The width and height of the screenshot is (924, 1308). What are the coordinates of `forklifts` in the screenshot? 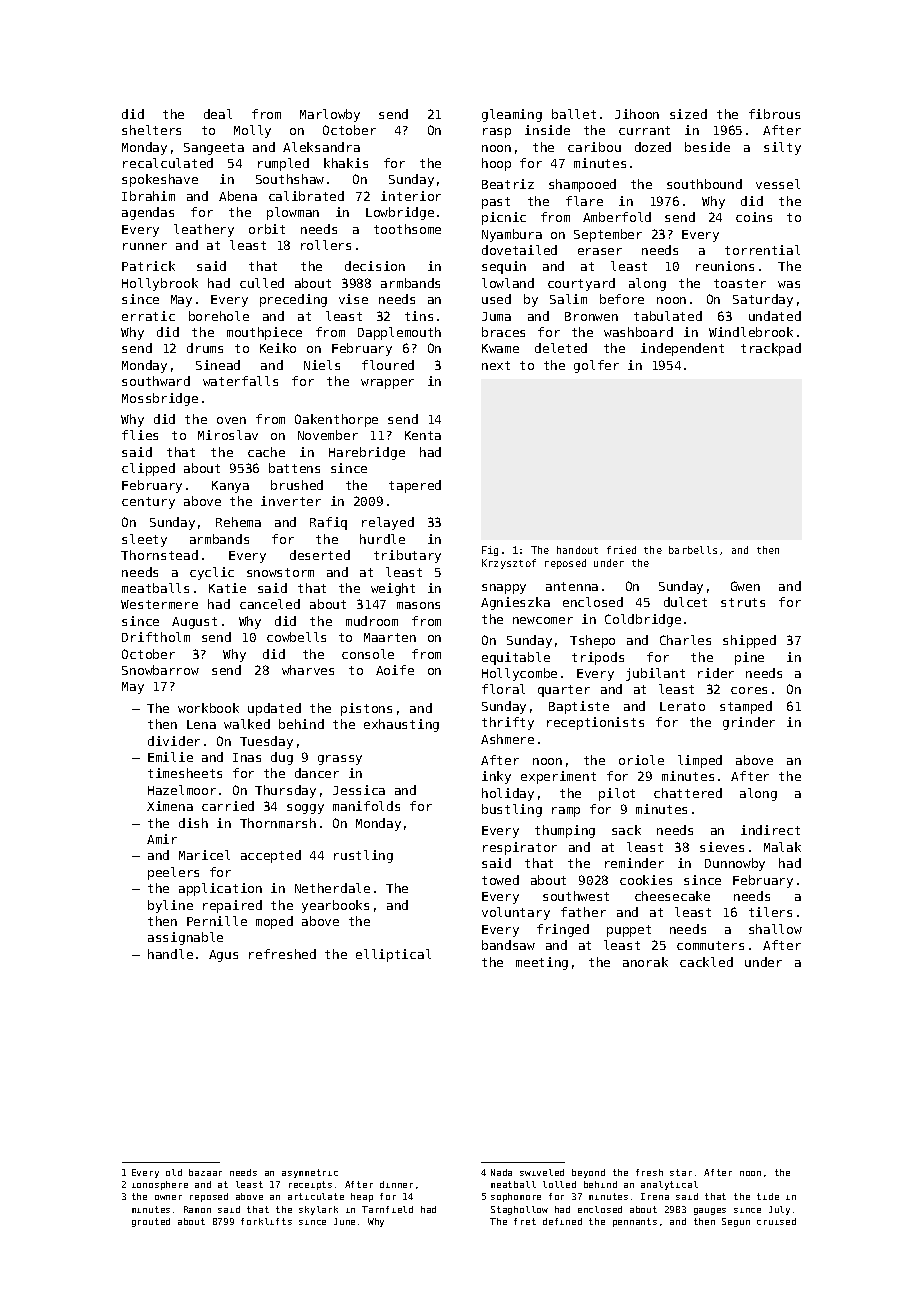 It's located at (266, 1221).
